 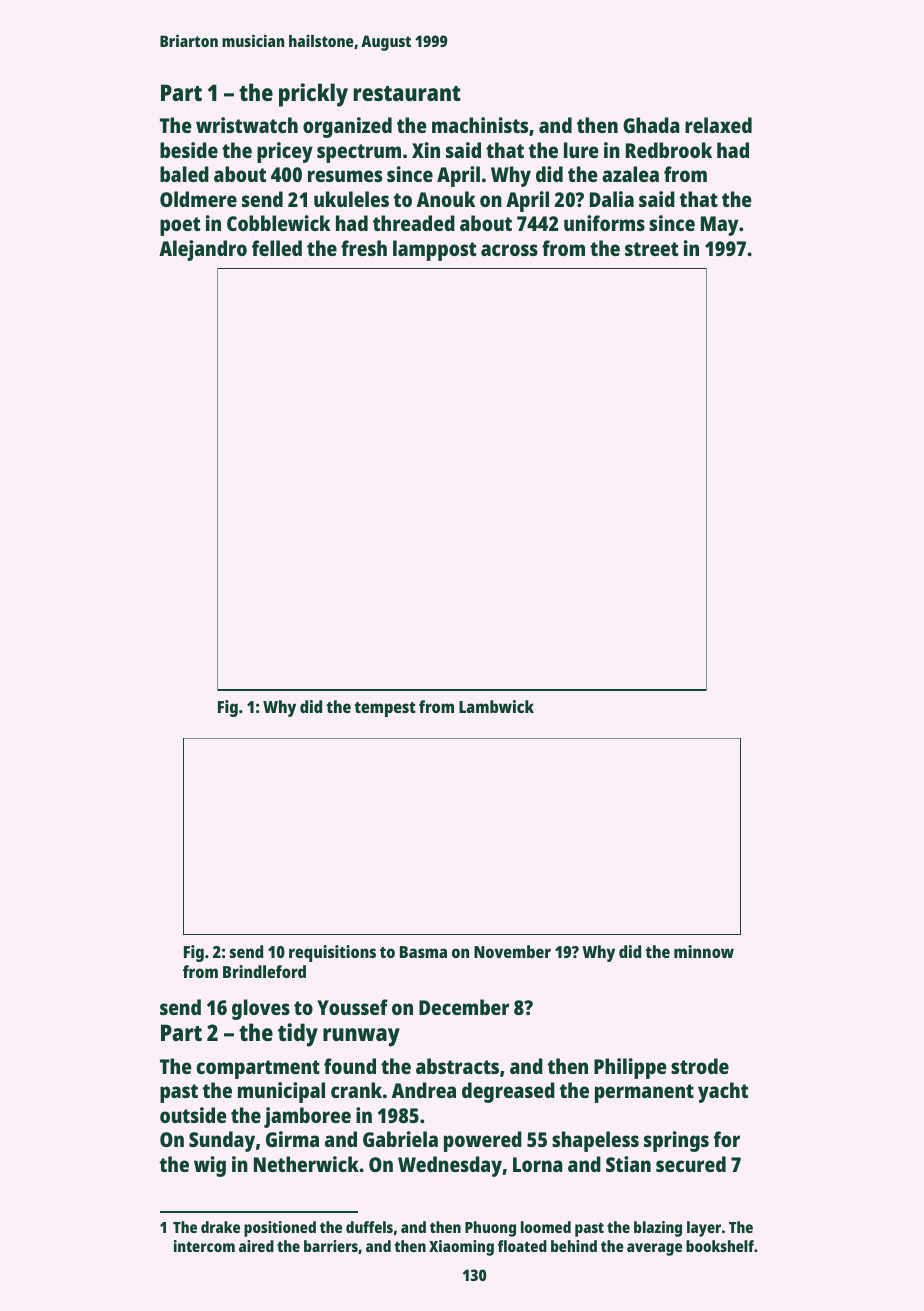 I want to click on Ghada, so click(x=651, y=125).
